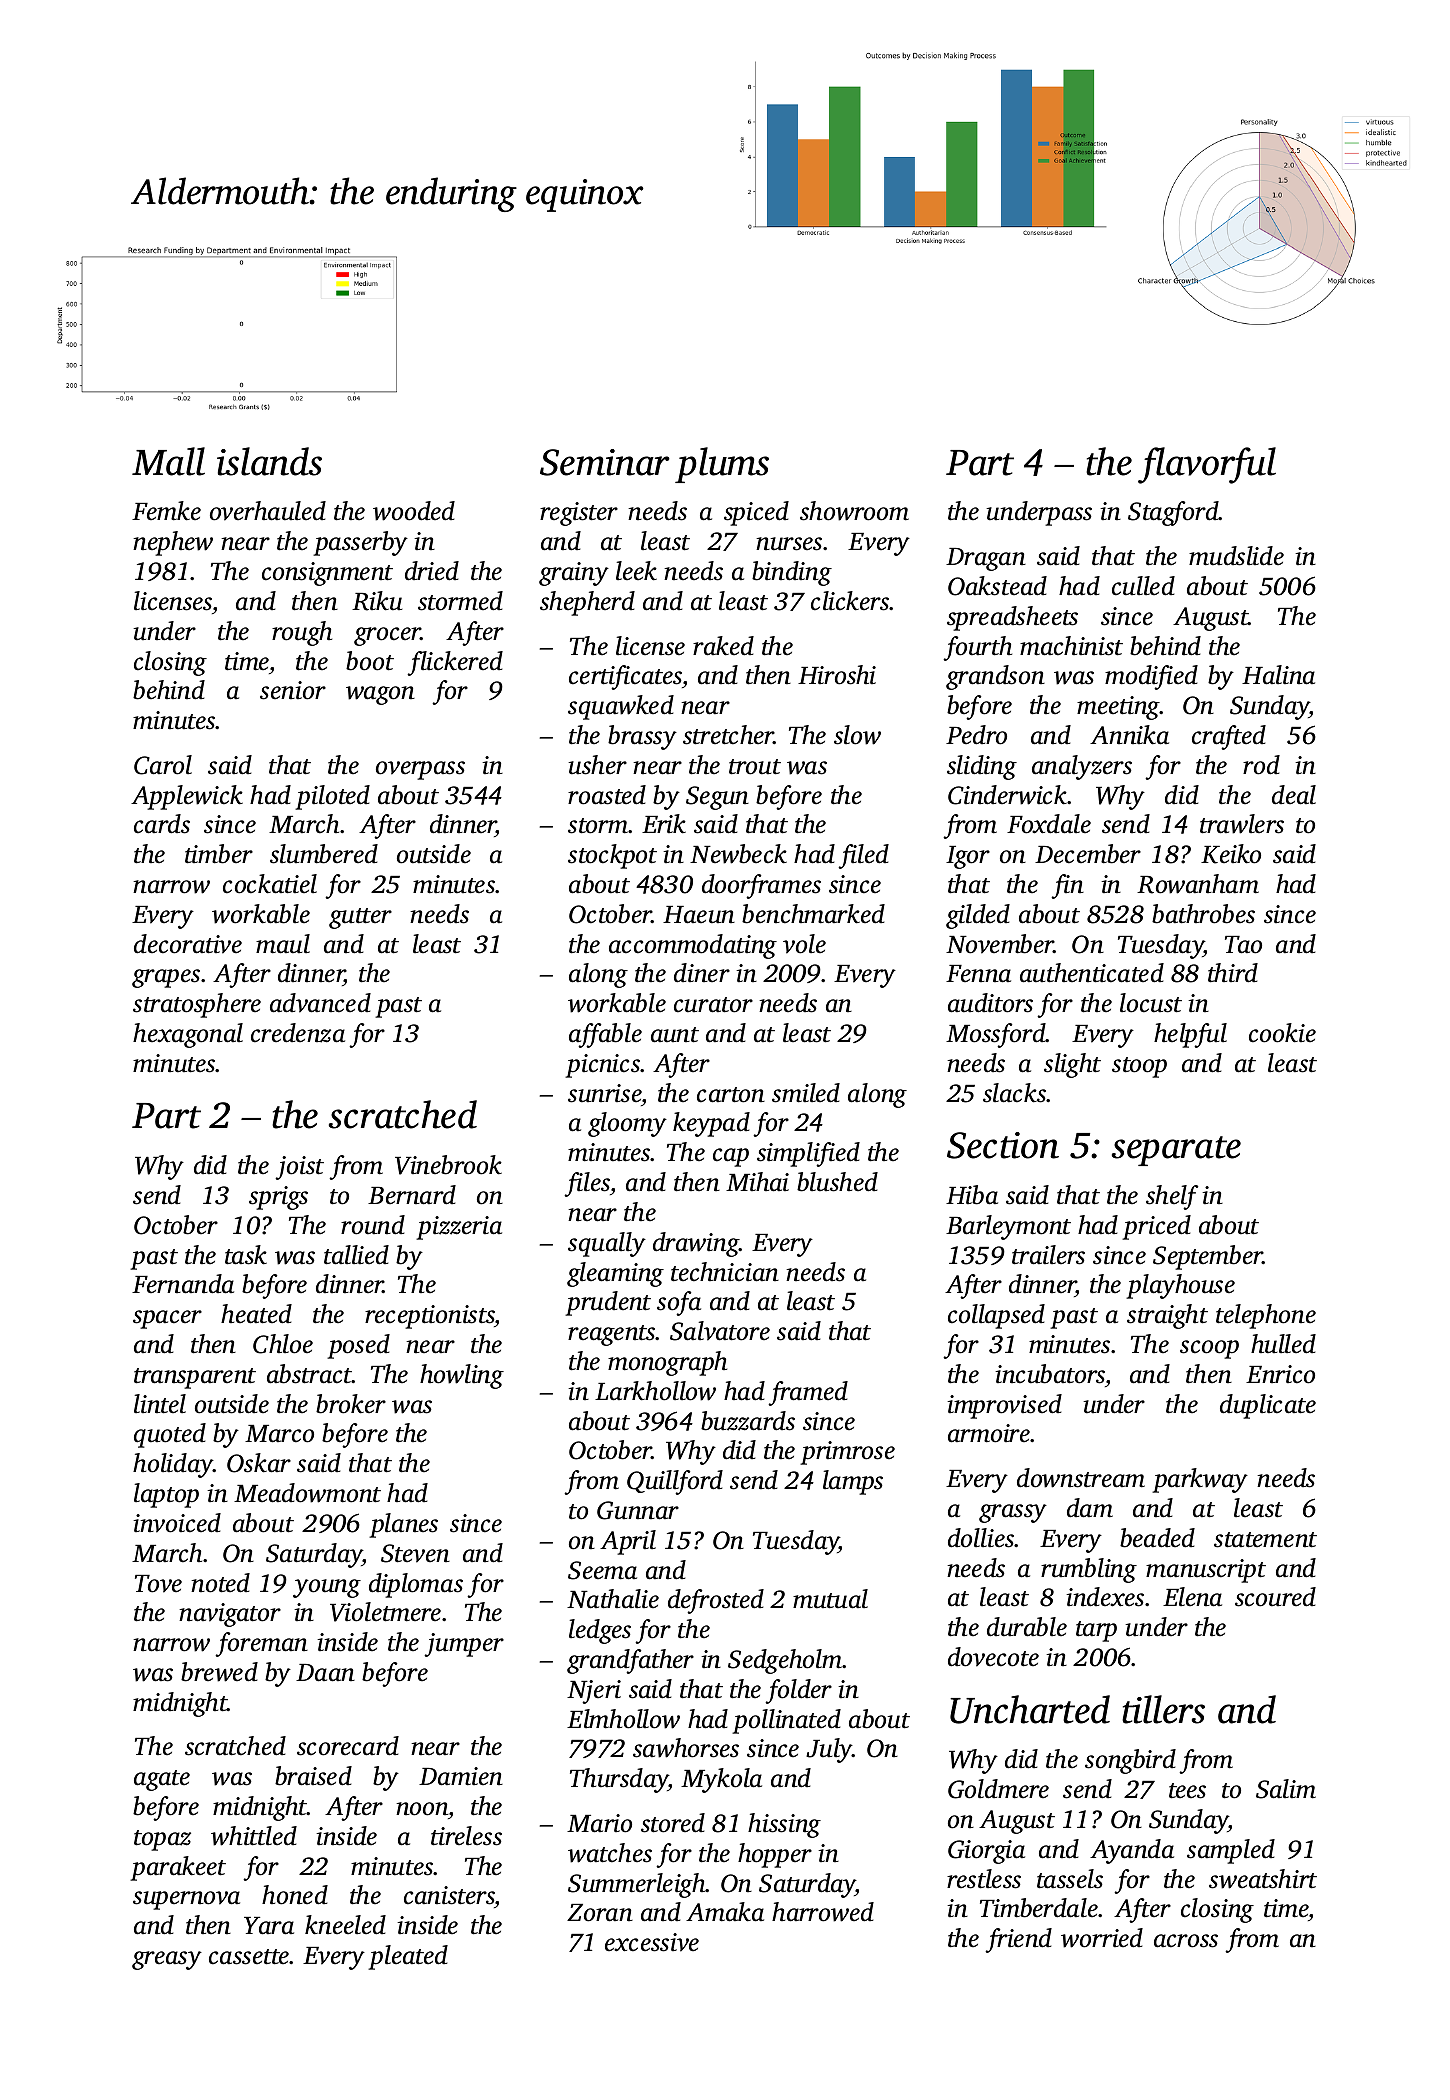 The width and height of the screenshot is (1450, 2100). I want to click on flavorful, so click(1207, 465).
